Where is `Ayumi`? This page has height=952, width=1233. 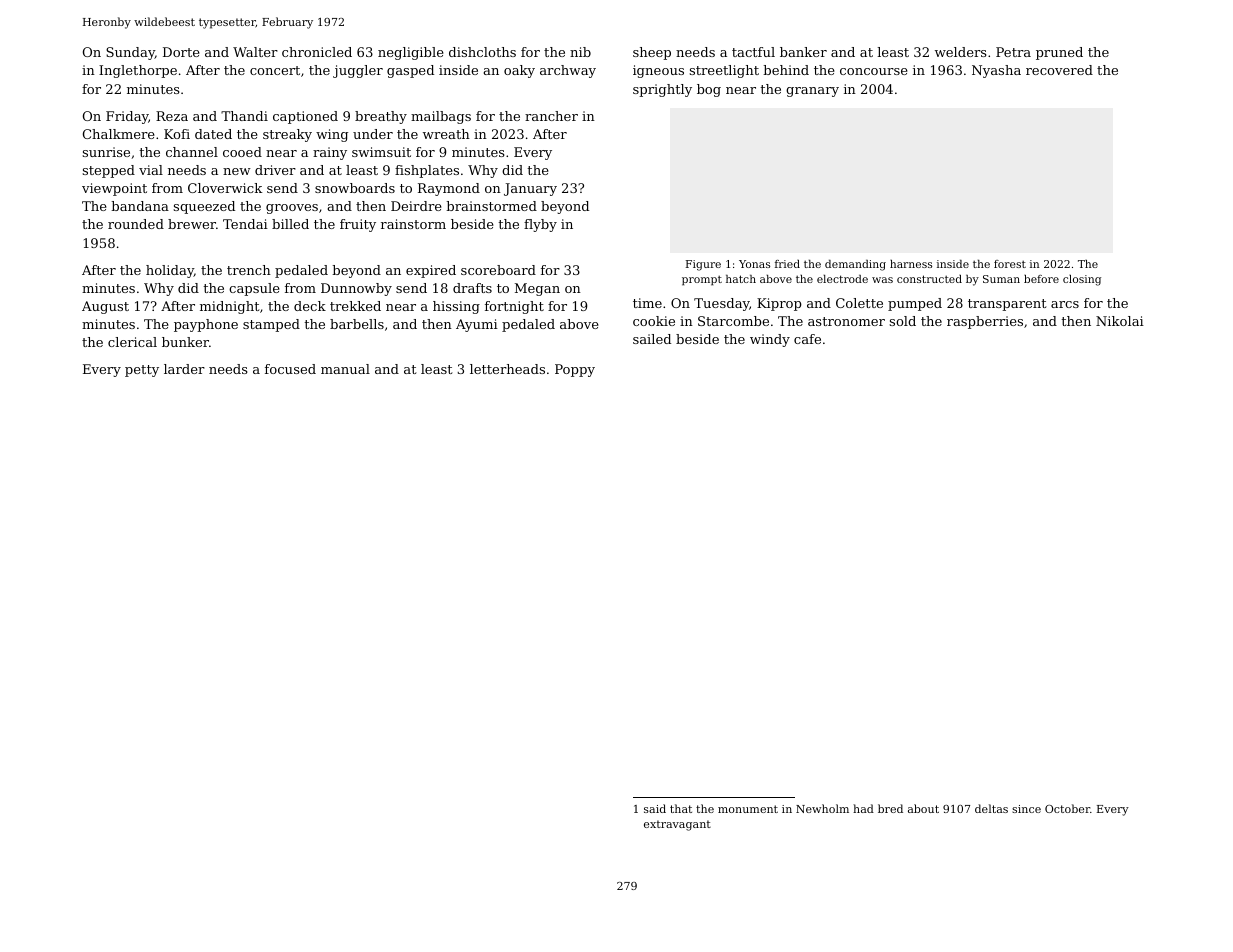 Ayumi is located at coordinates (477, 325).
